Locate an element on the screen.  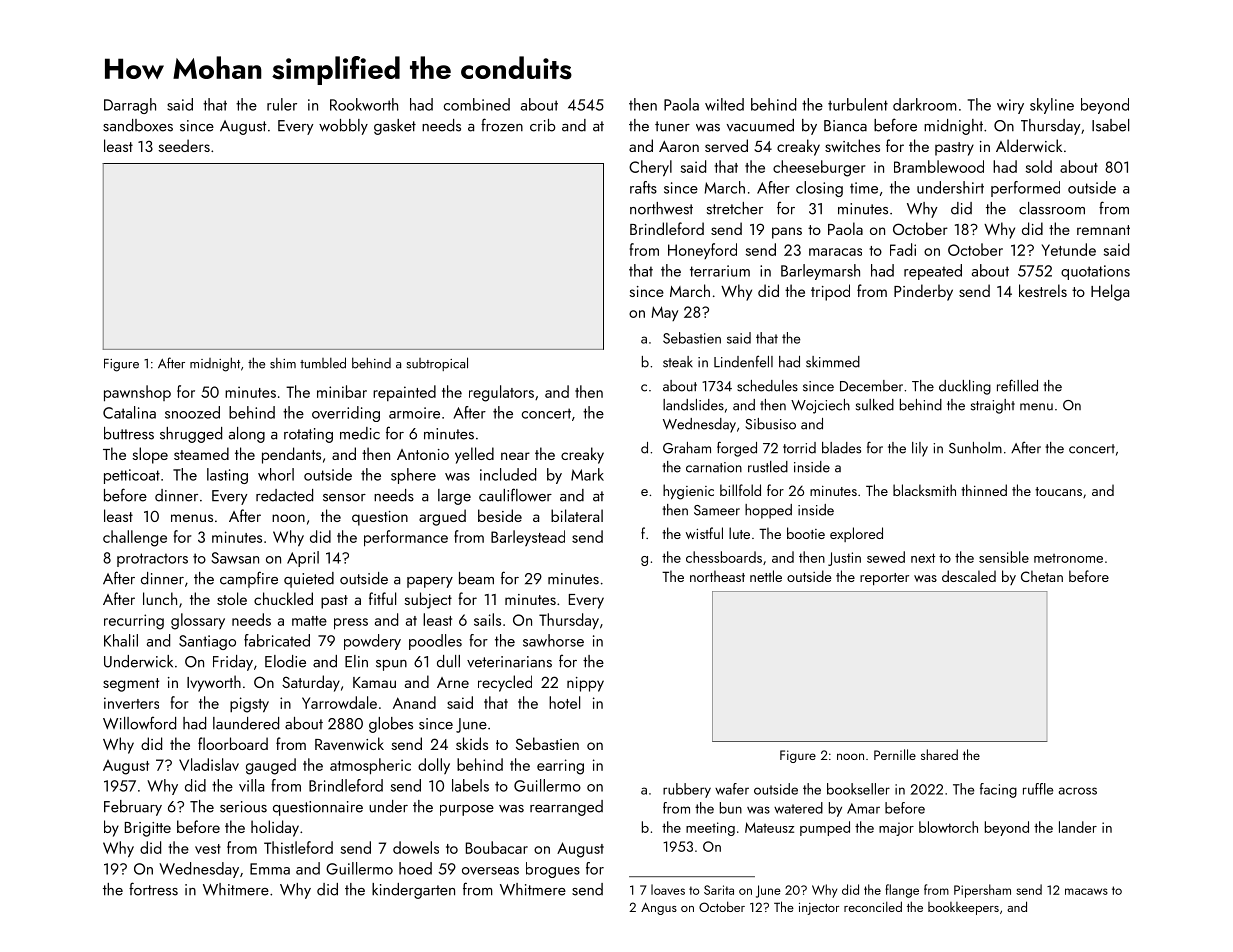
wilted is located at coordinates (724, 104).
